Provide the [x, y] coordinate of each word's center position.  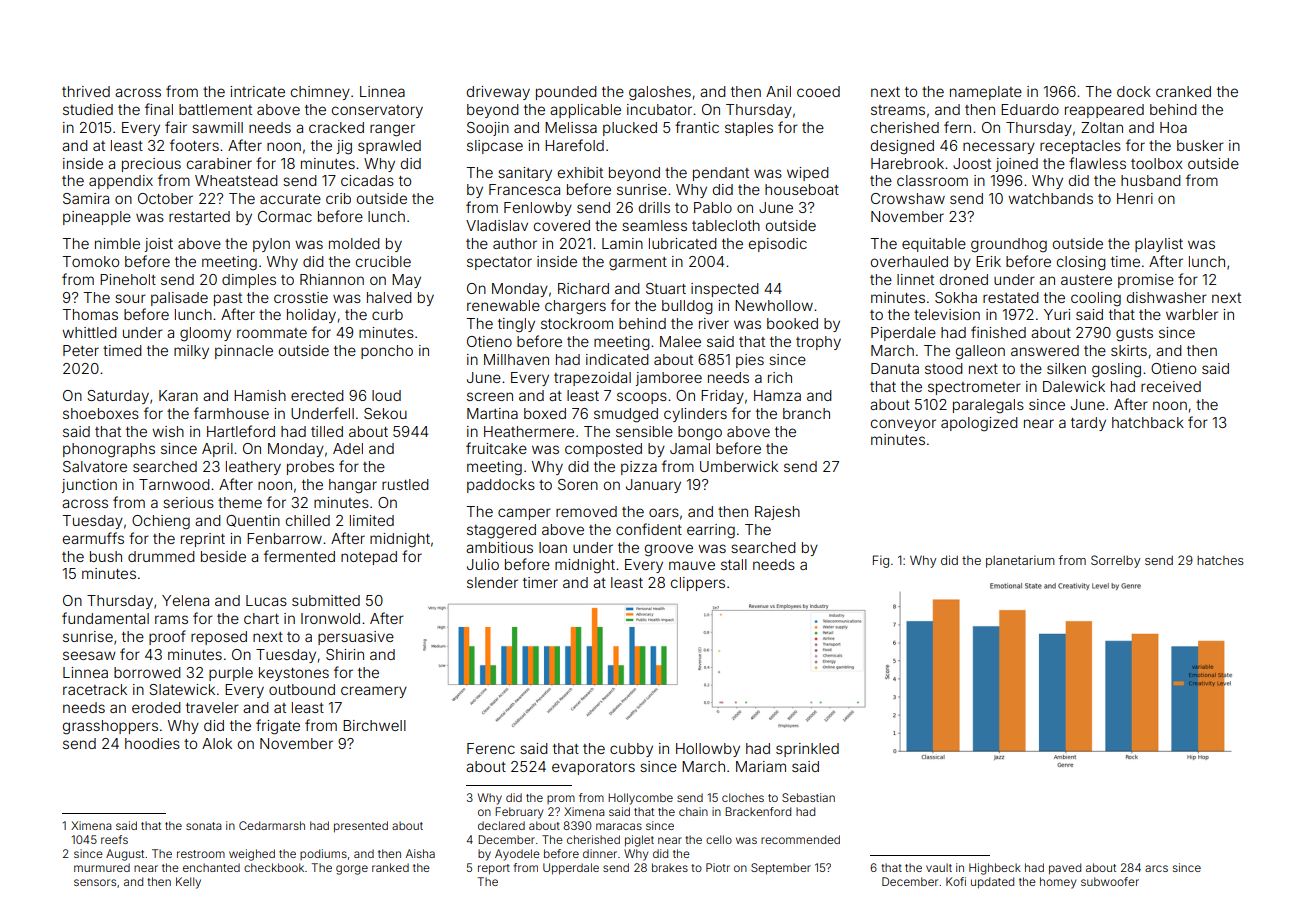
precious [151, 165]
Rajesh [777, 513]
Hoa [1173, 127]
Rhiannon [332, 279]
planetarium [1020, 561]
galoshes [660, 93]
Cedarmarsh [272, 825]
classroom [932, 180]
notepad [369, 558]
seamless [654, 225]
